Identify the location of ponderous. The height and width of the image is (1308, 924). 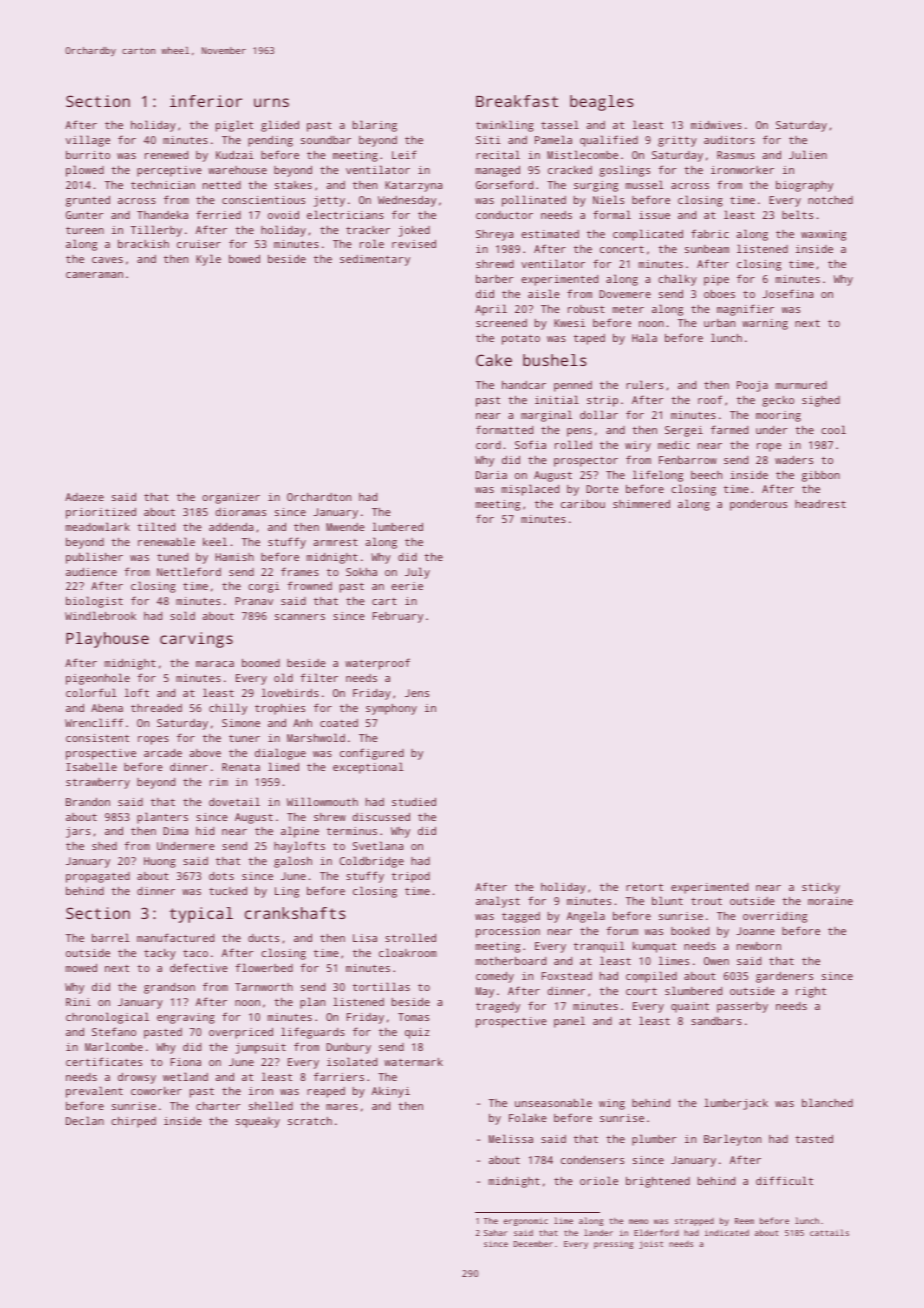
(758, 505).
